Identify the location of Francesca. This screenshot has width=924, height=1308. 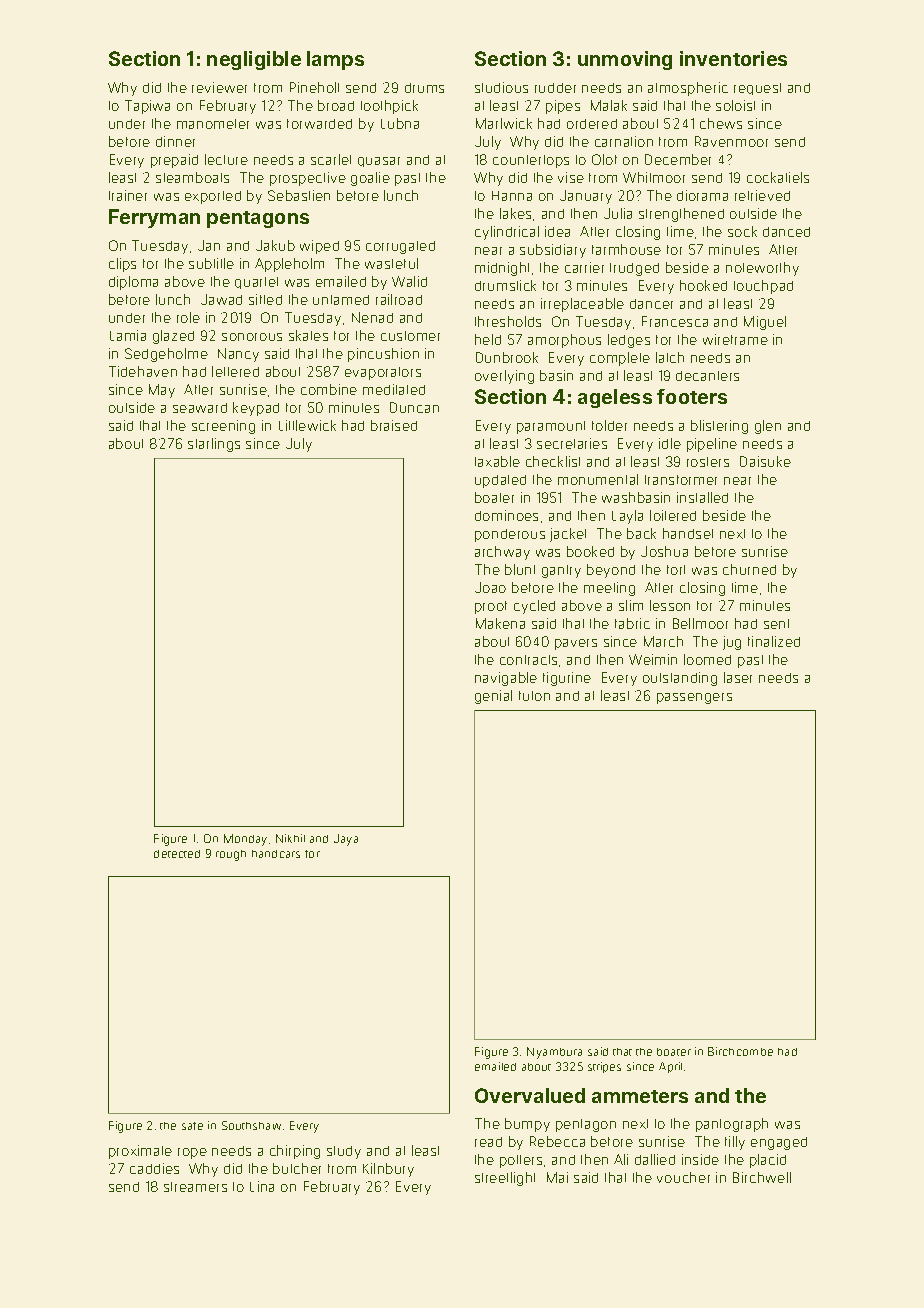
(675, 321).
